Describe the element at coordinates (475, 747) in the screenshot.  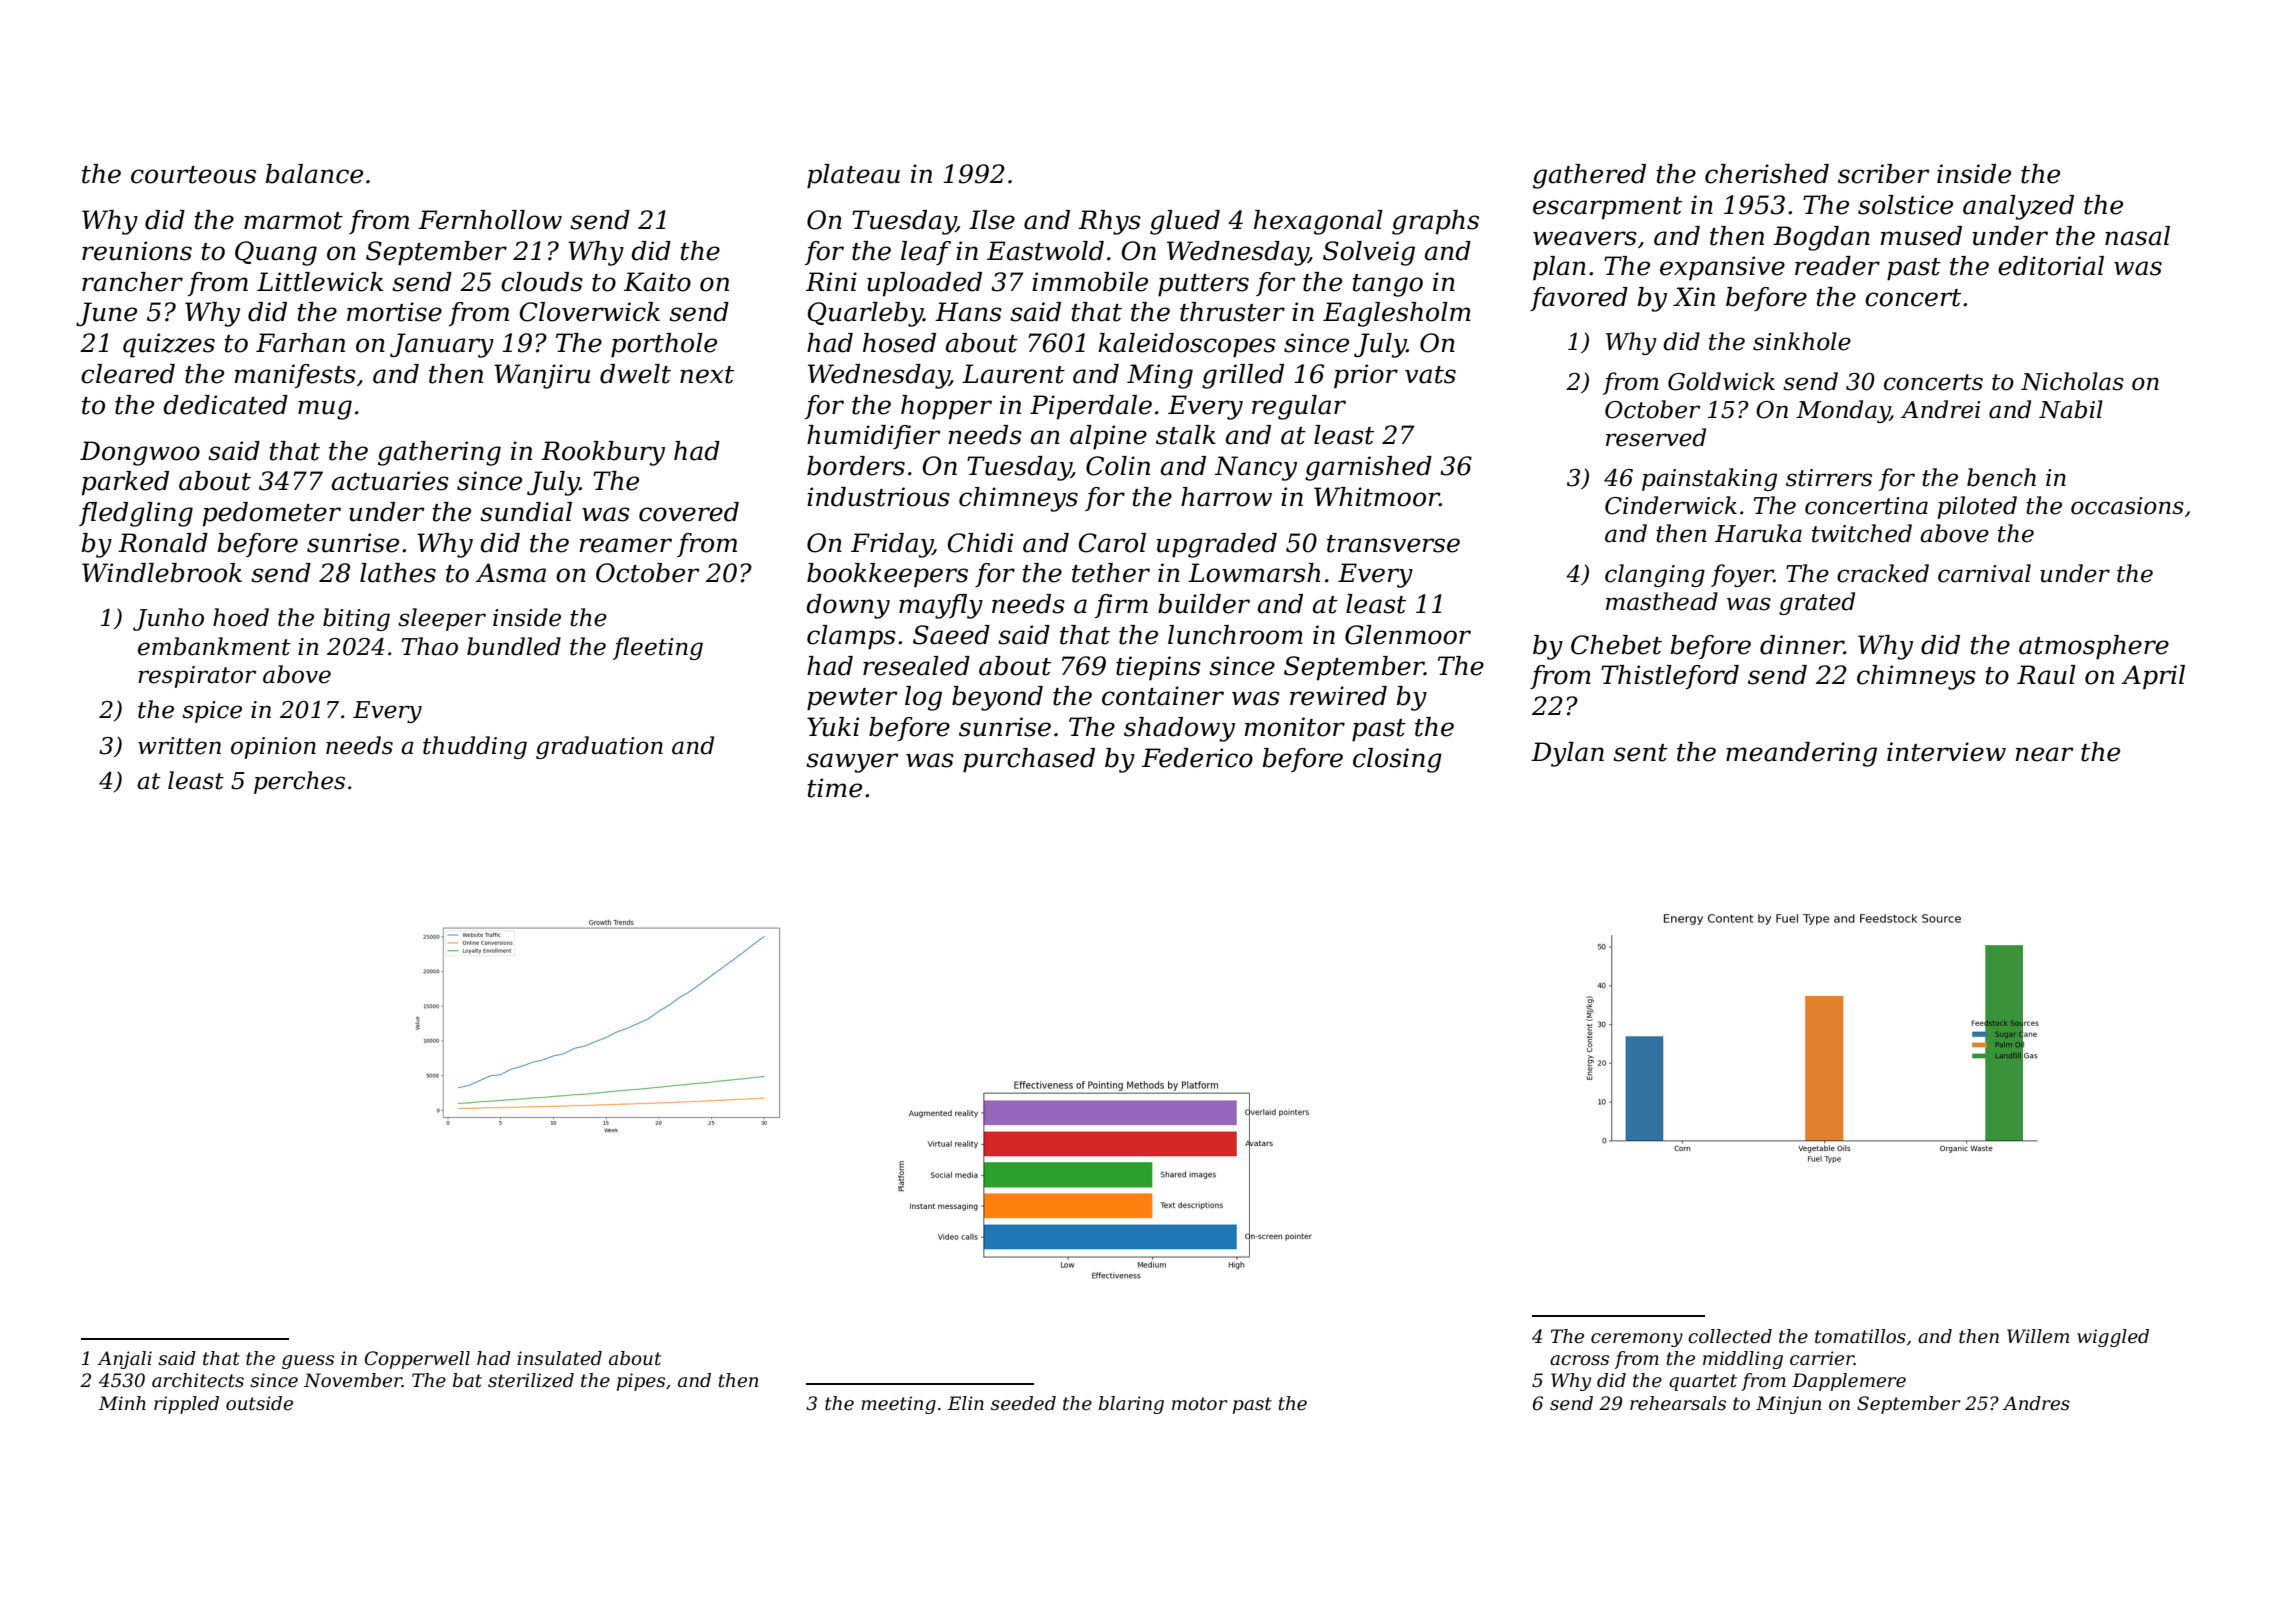
I see `thudding` at that location.
